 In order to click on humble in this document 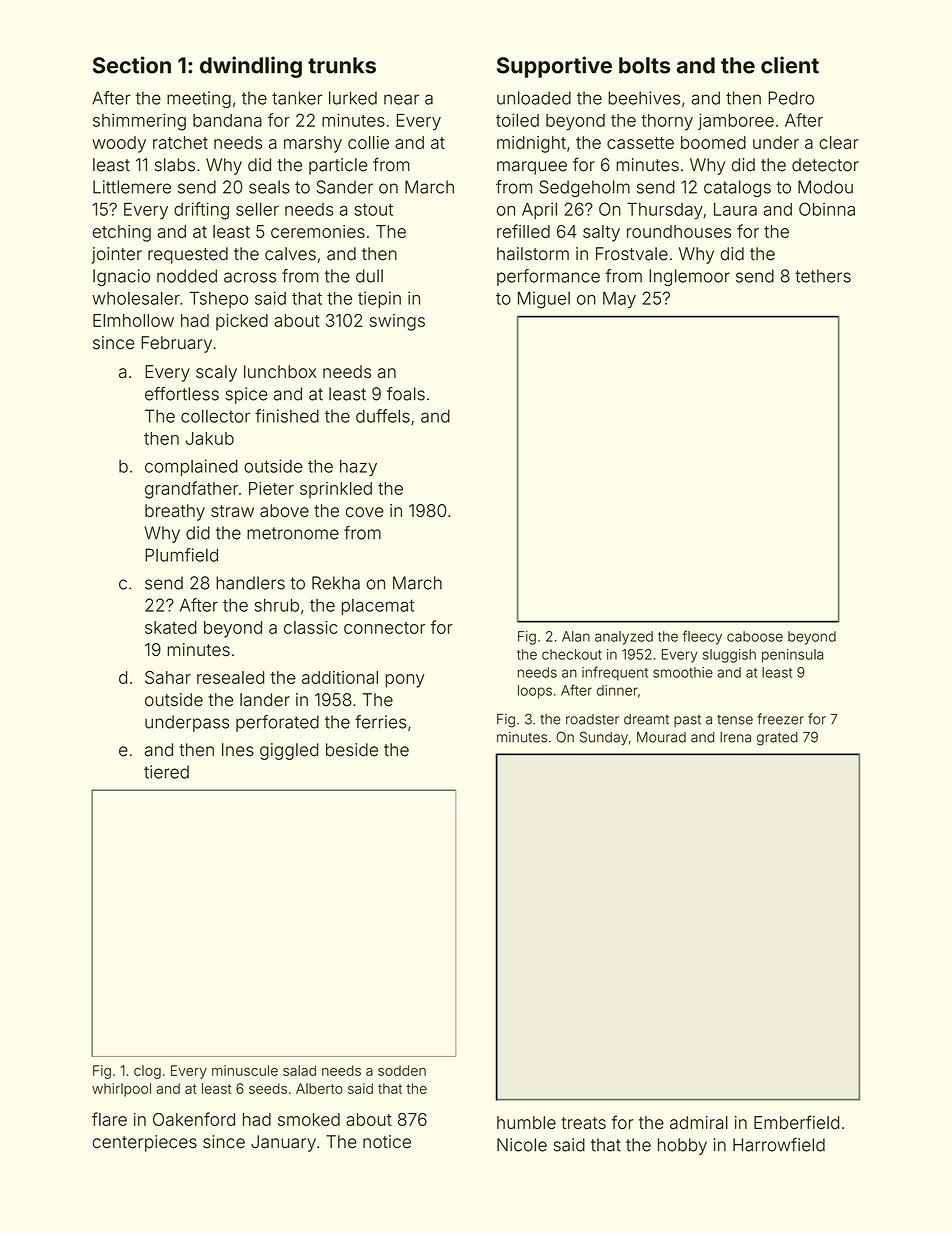, I will do `click(526, 1122)`.
